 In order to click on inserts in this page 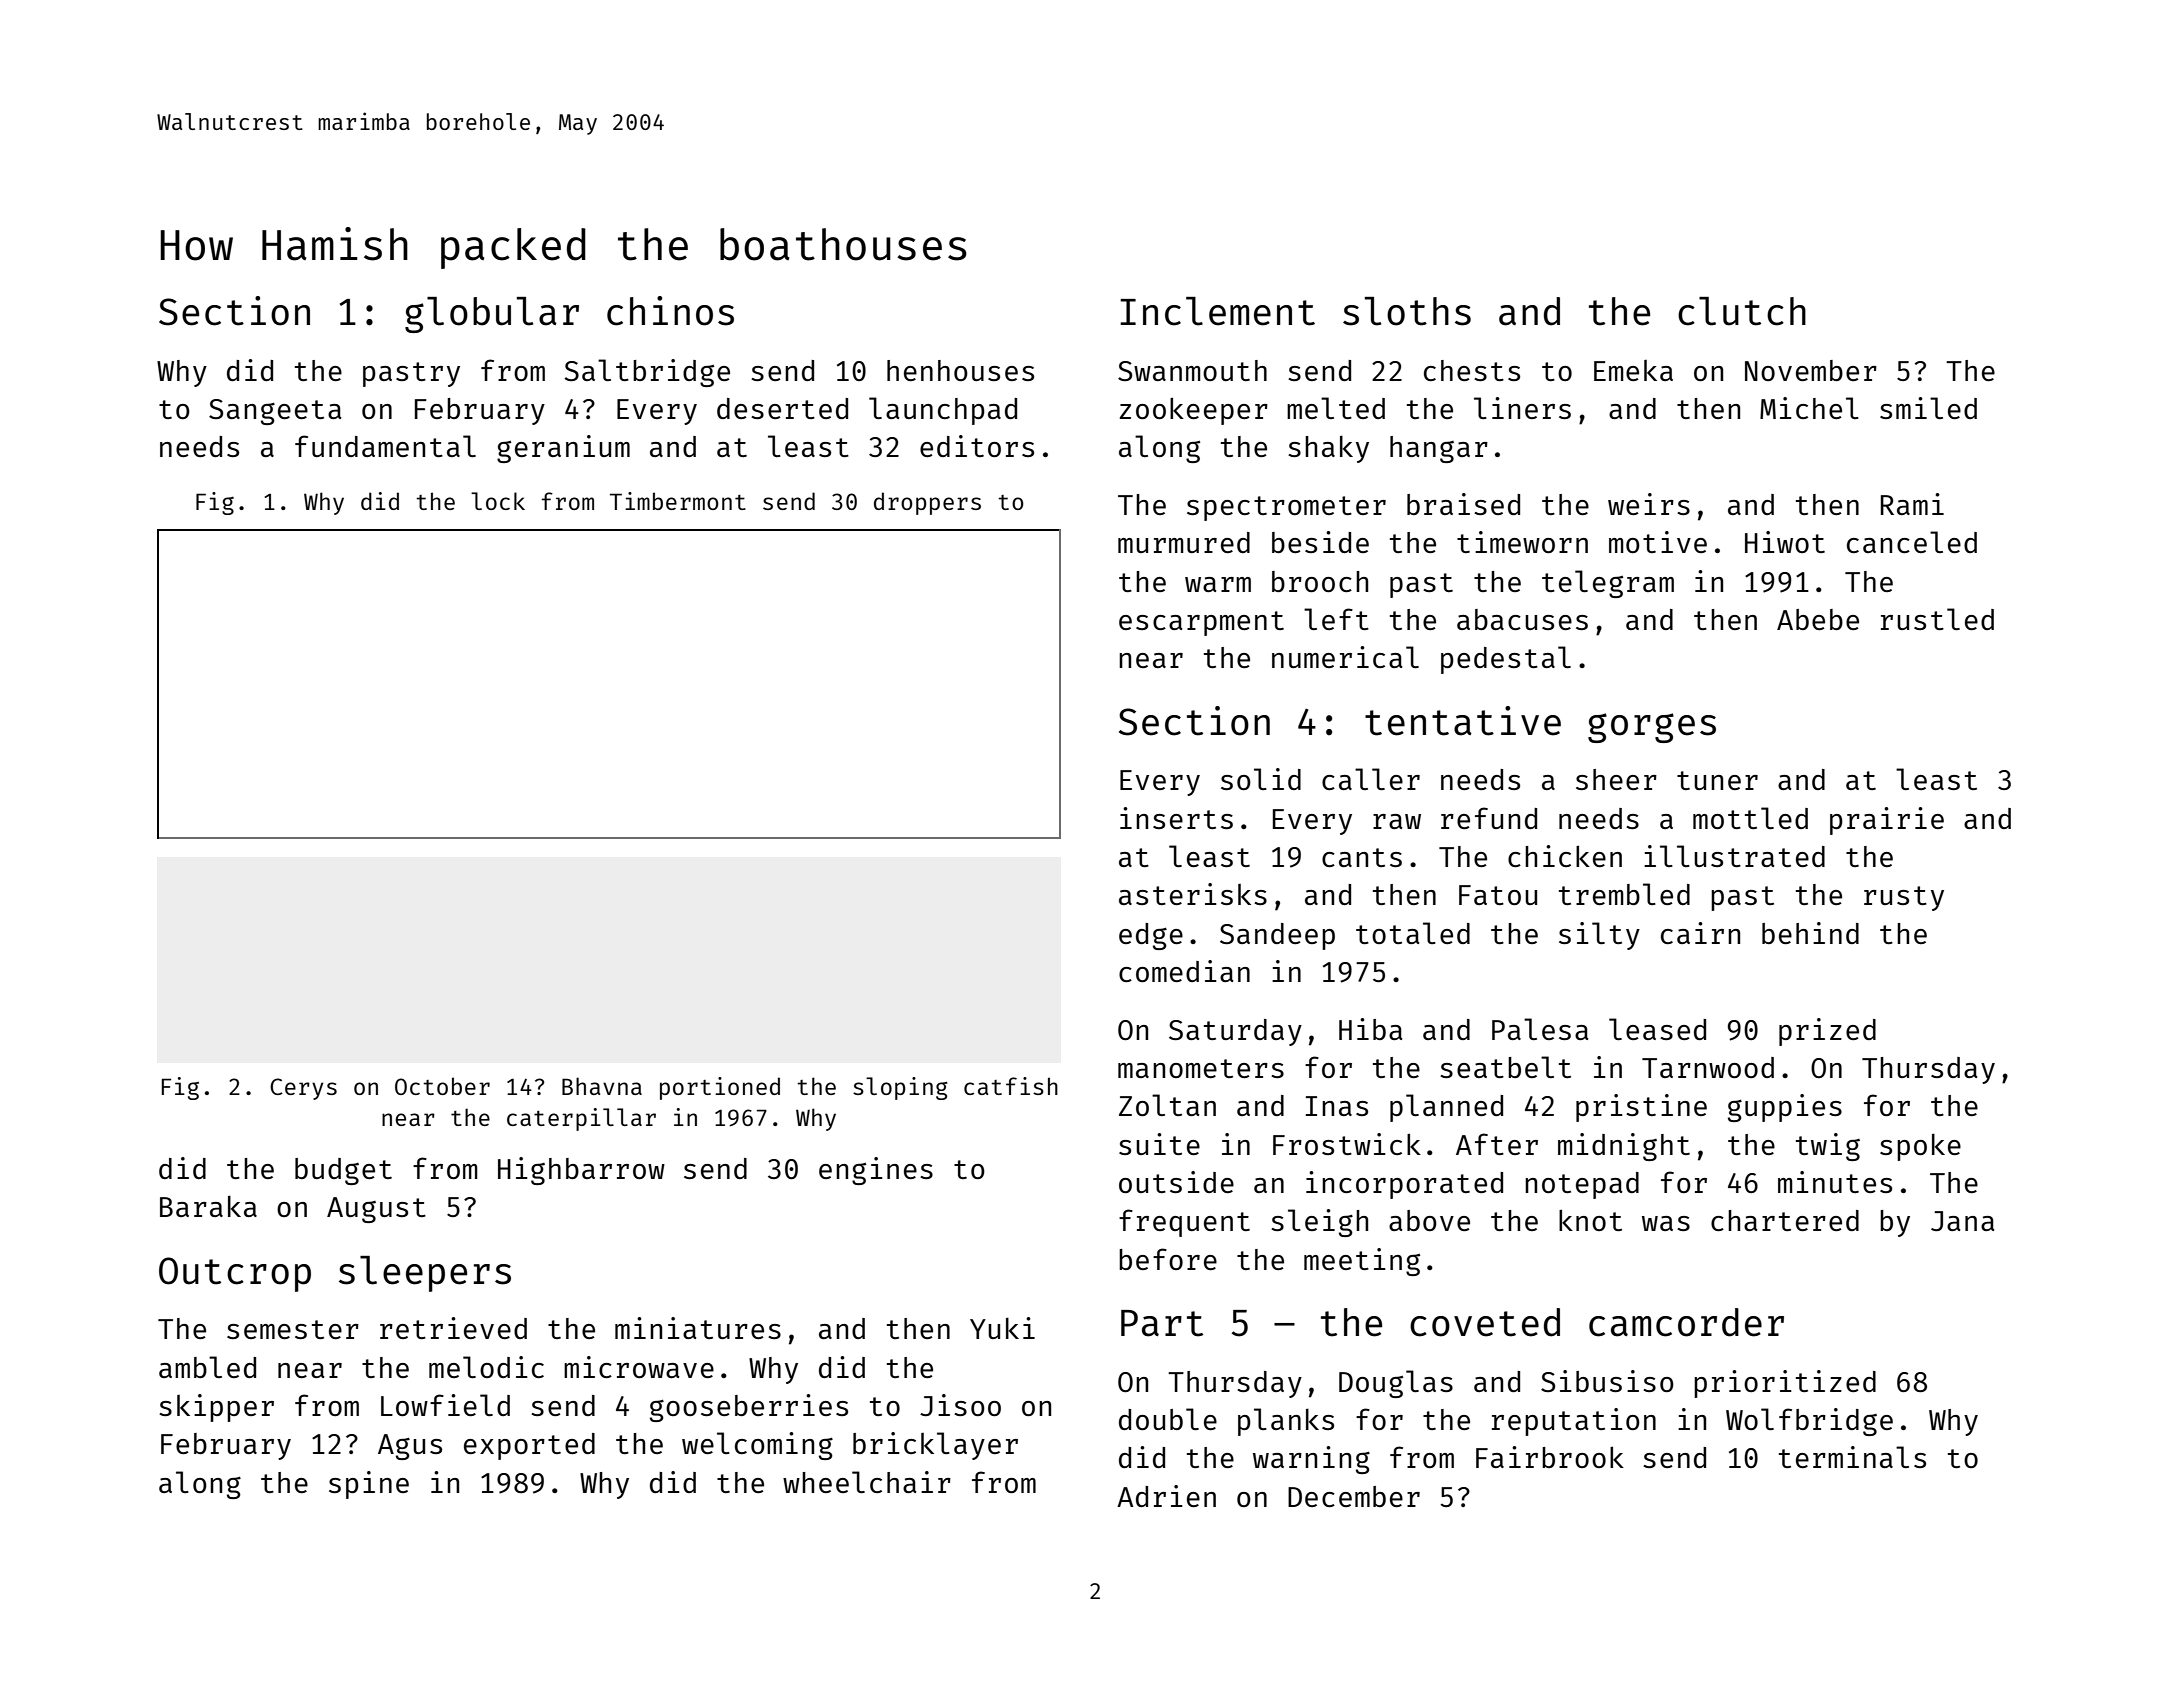, I will do `click(1176, 818)`.
